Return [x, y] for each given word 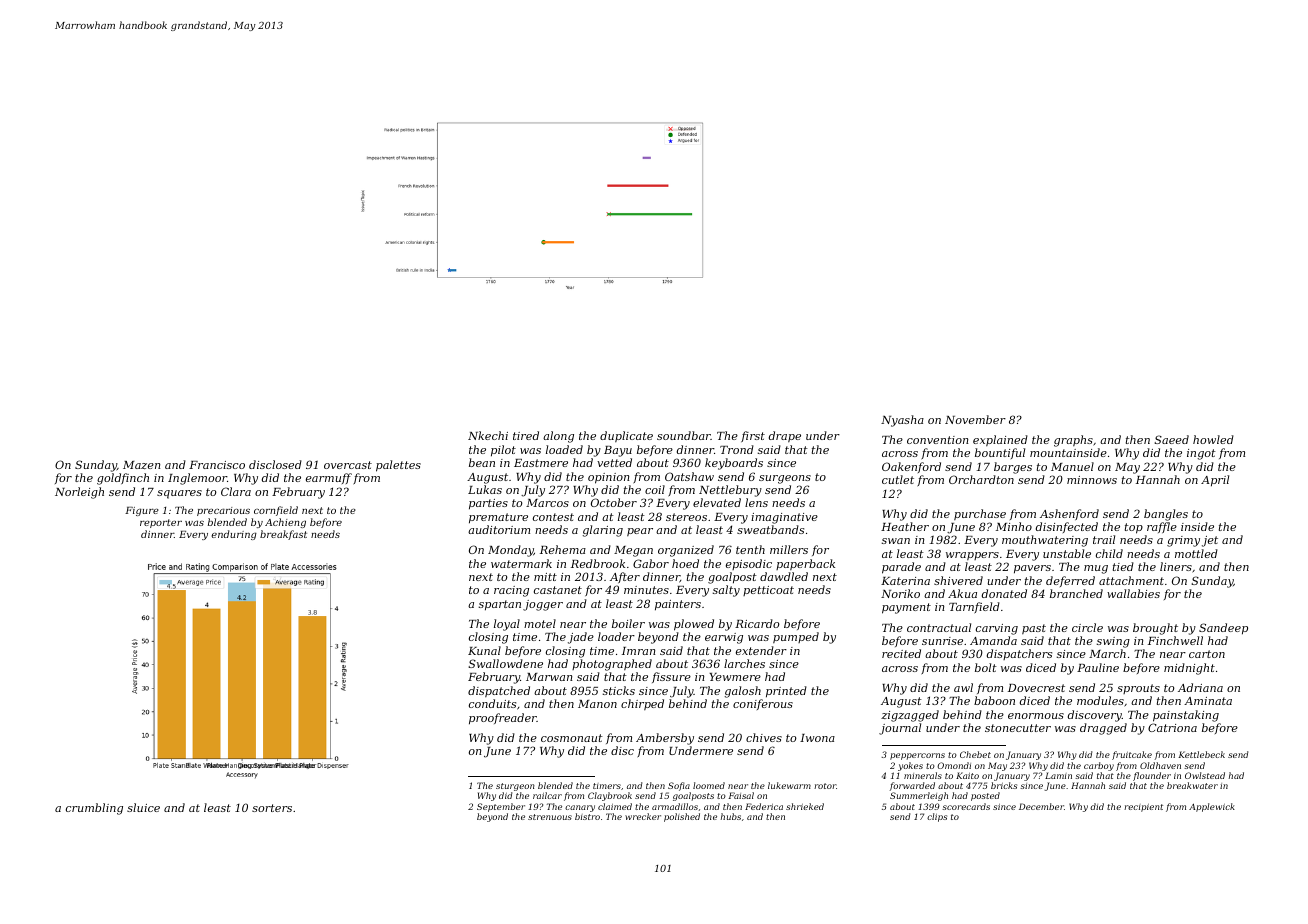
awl [963, 687]
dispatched [499, 691]
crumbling [94, 809]
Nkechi [488, 435]
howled [1213, 439]
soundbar [684, 435]
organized [686, 551]
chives [764, 737]
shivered [958, 580]
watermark [521, 563]
